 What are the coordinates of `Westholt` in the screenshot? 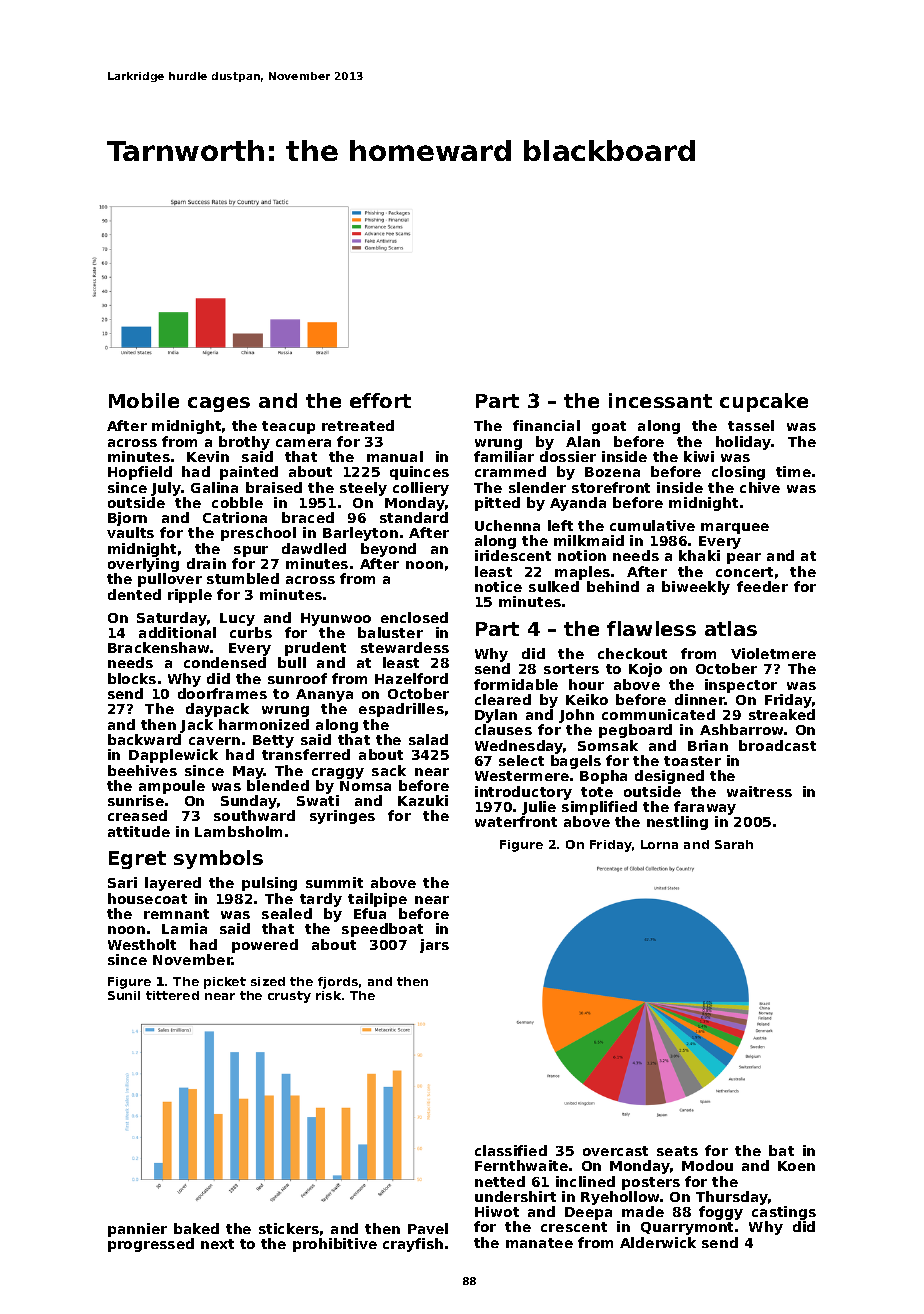 It's located at (142, 944).
